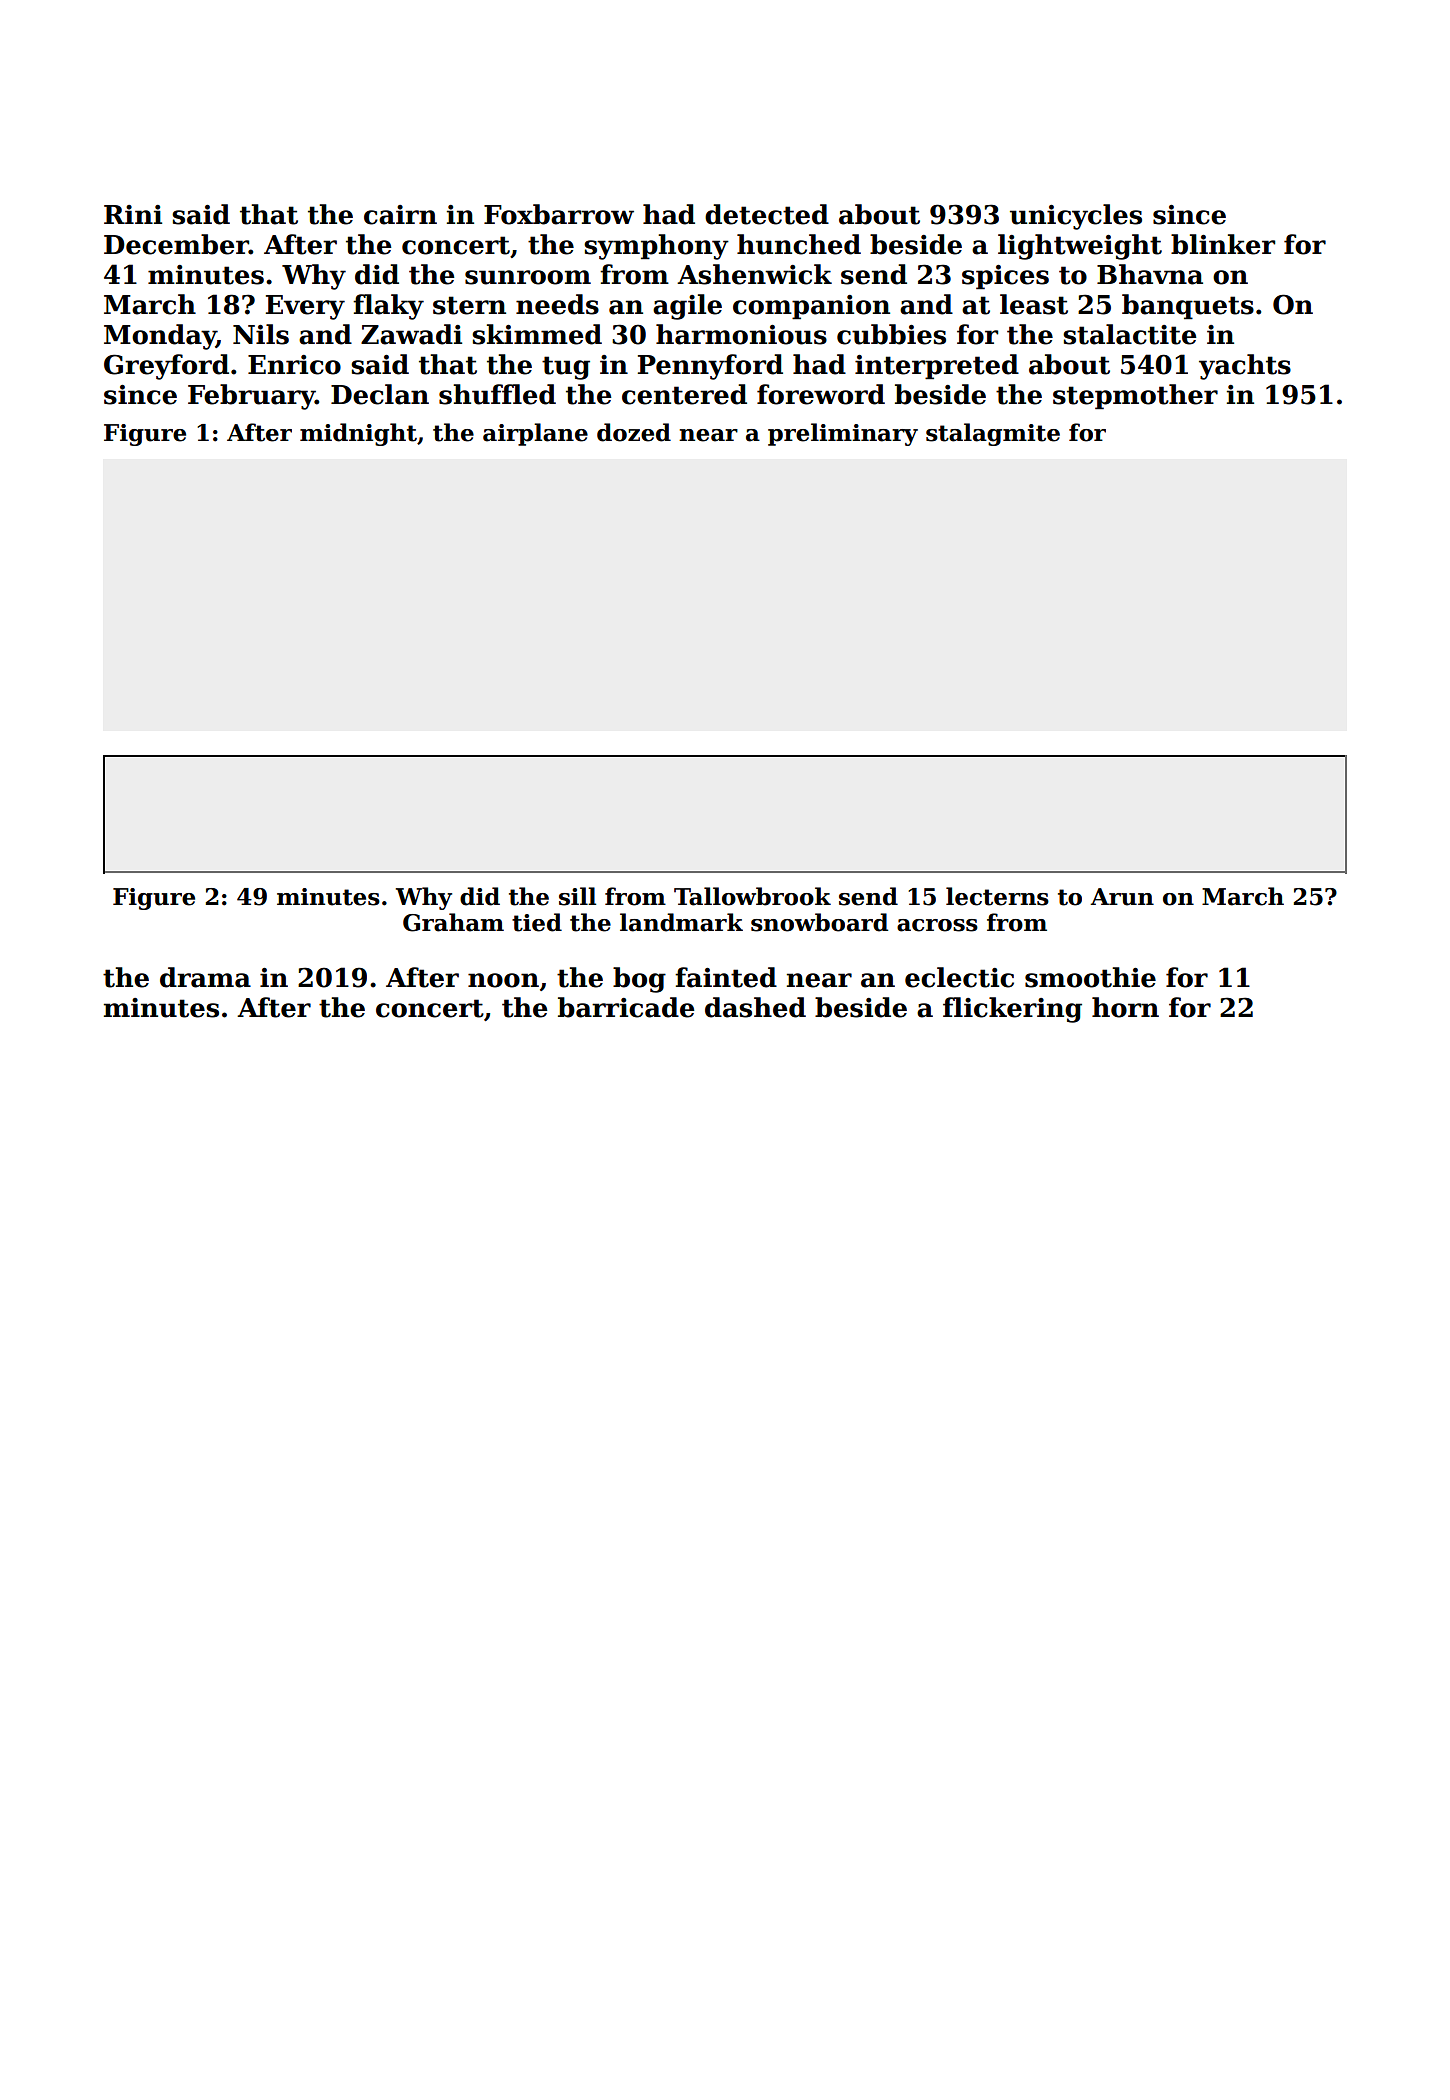  What do you see at coordinates (1188, 307) in the screenshot?
I see `banquets` at bounding box center [1188, 307].
